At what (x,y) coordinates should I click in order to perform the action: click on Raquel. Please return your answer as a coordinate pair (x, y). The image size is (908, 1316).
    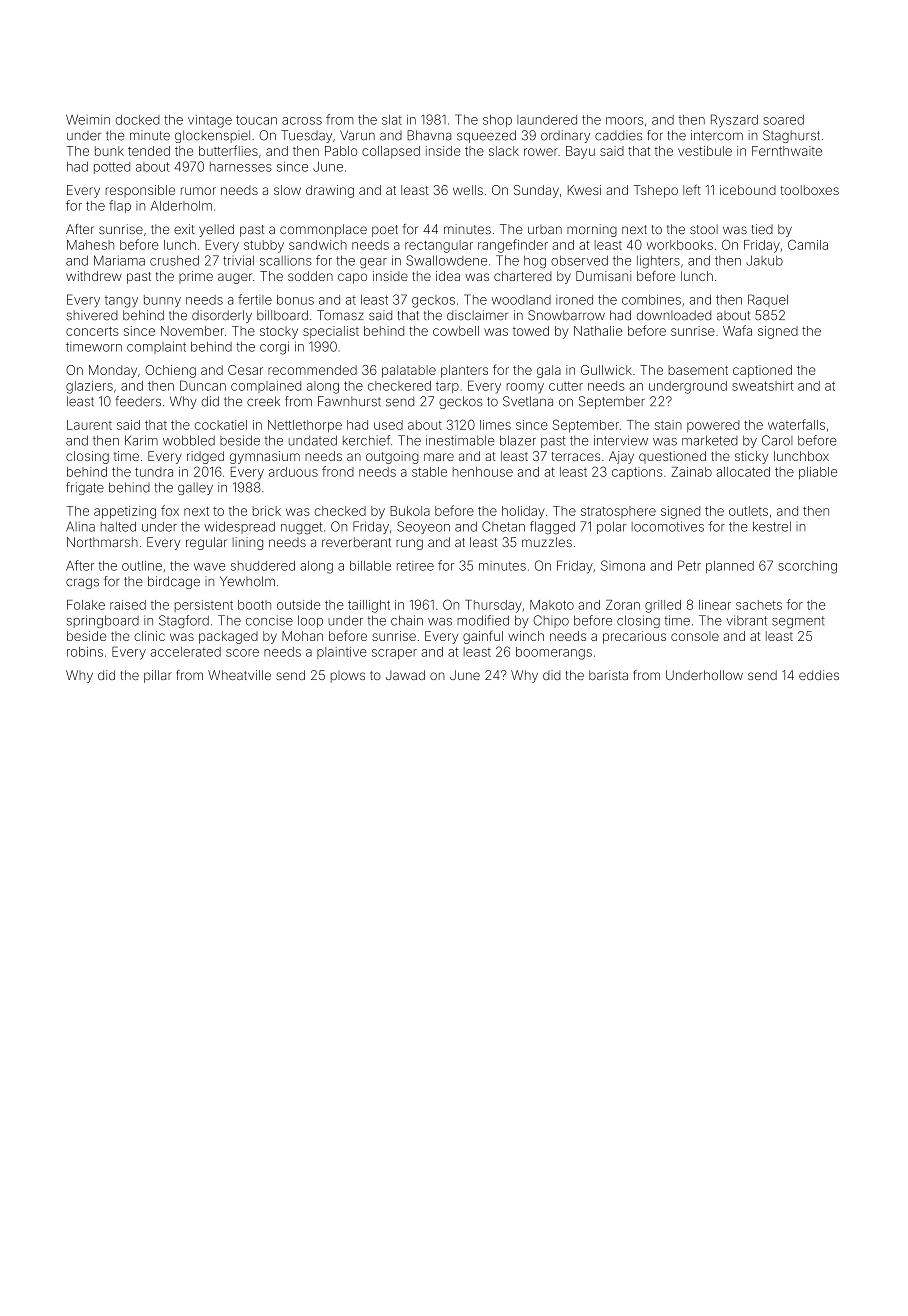
    Looking at the image, I should click on (768, 300).
